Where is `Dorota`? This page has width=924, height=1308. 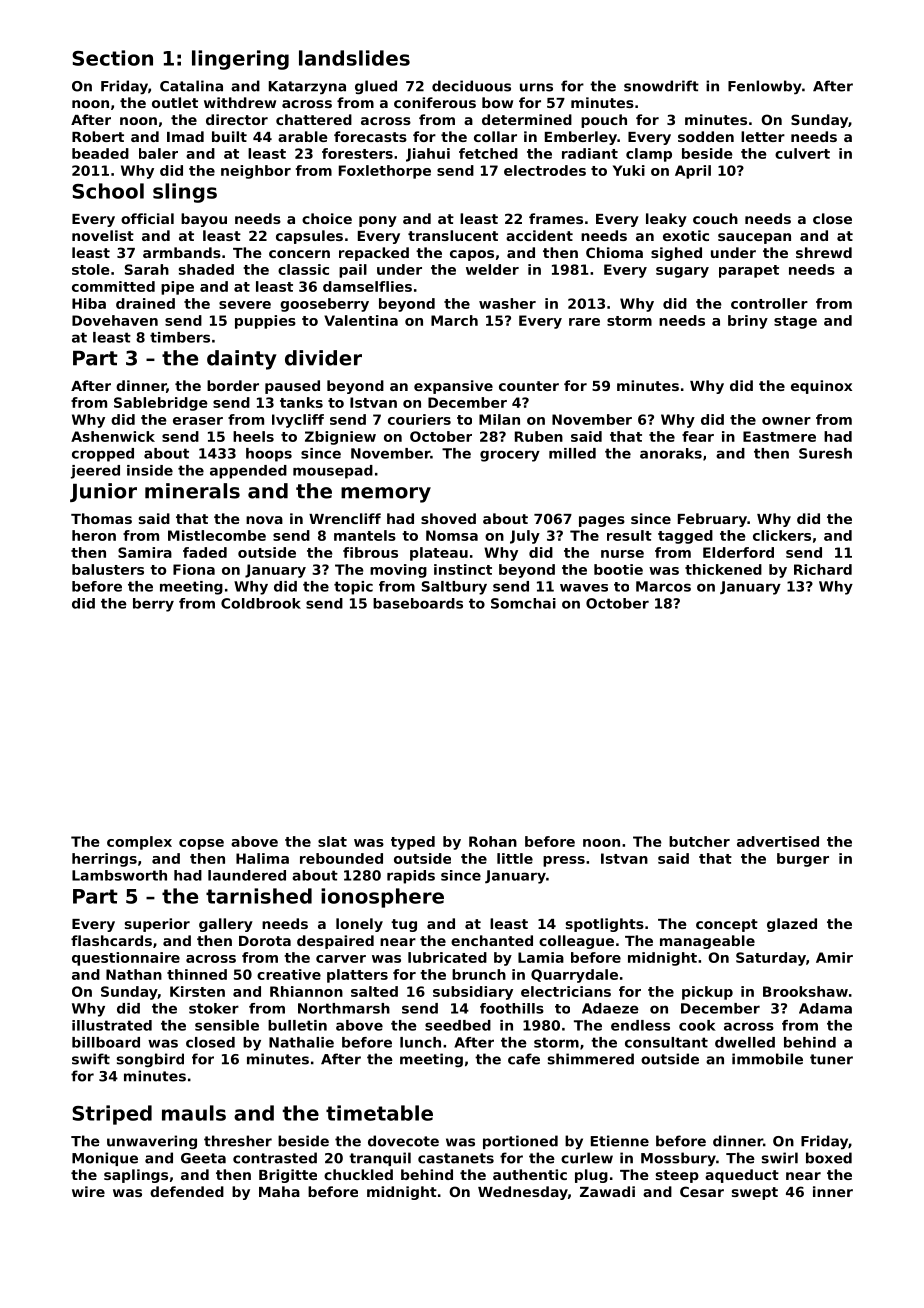 Dorota is located at coordinates (265, 941).
